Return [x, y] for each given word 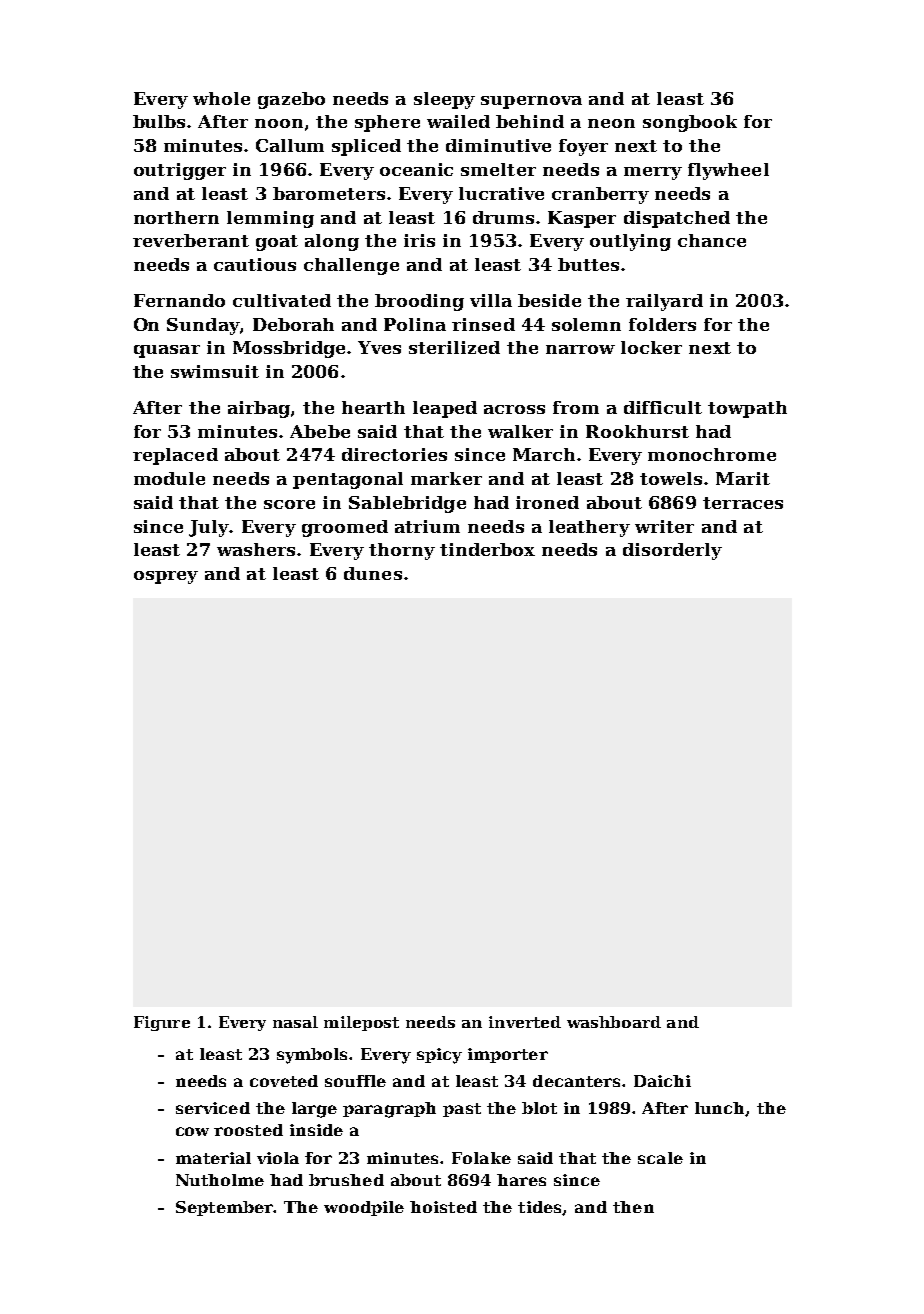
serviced [213, 1108]
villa [491, 300]
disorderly [672, 551]
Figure [162, 1023]
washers [256, 549]
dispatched [677, 219]
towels [671, 478]
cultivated [282, 300]
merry [653, 173]
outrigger [180, 171]
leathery [589, 528]
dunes [373, 573]
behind [530, 121]
